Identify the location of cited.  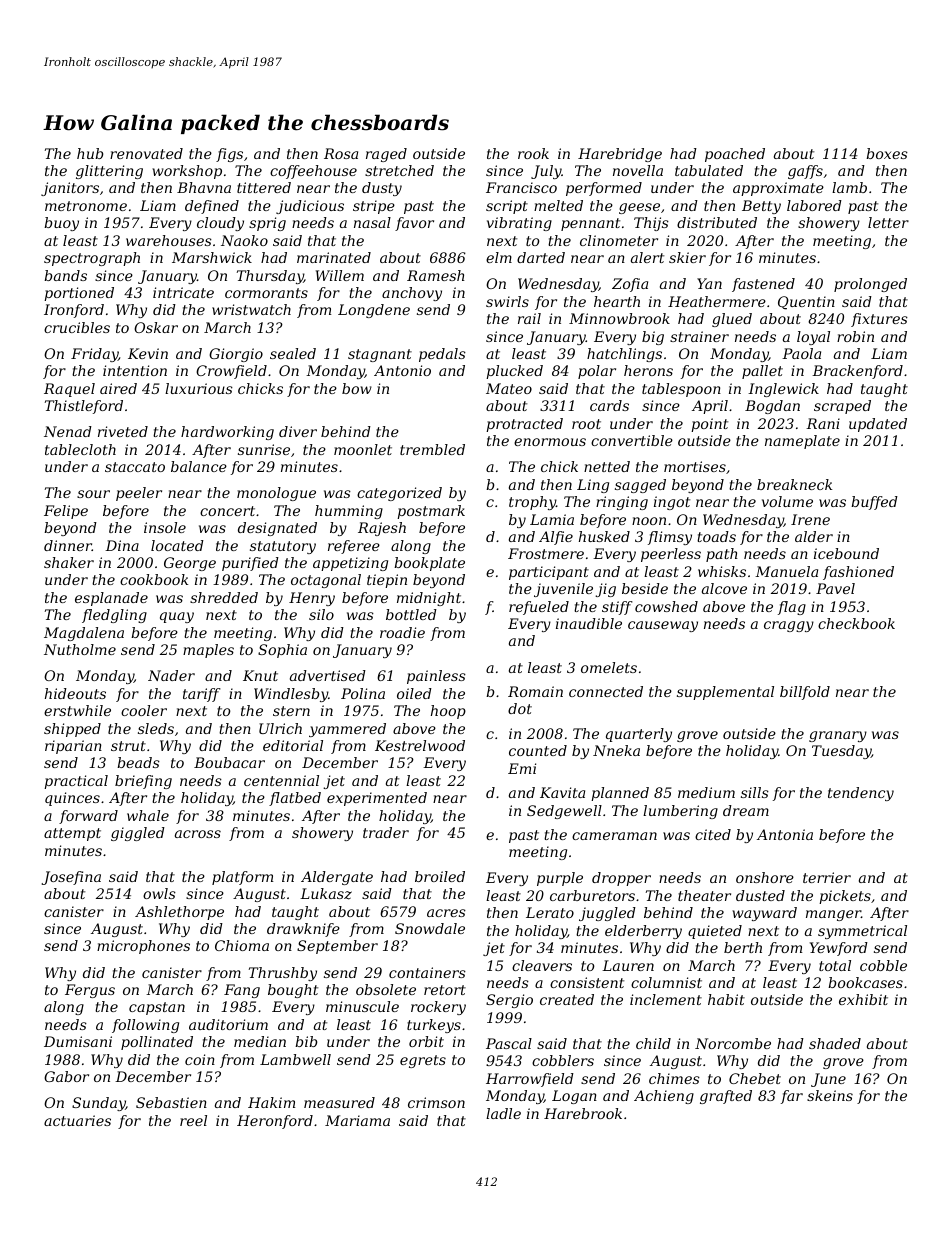
(713, 834).
